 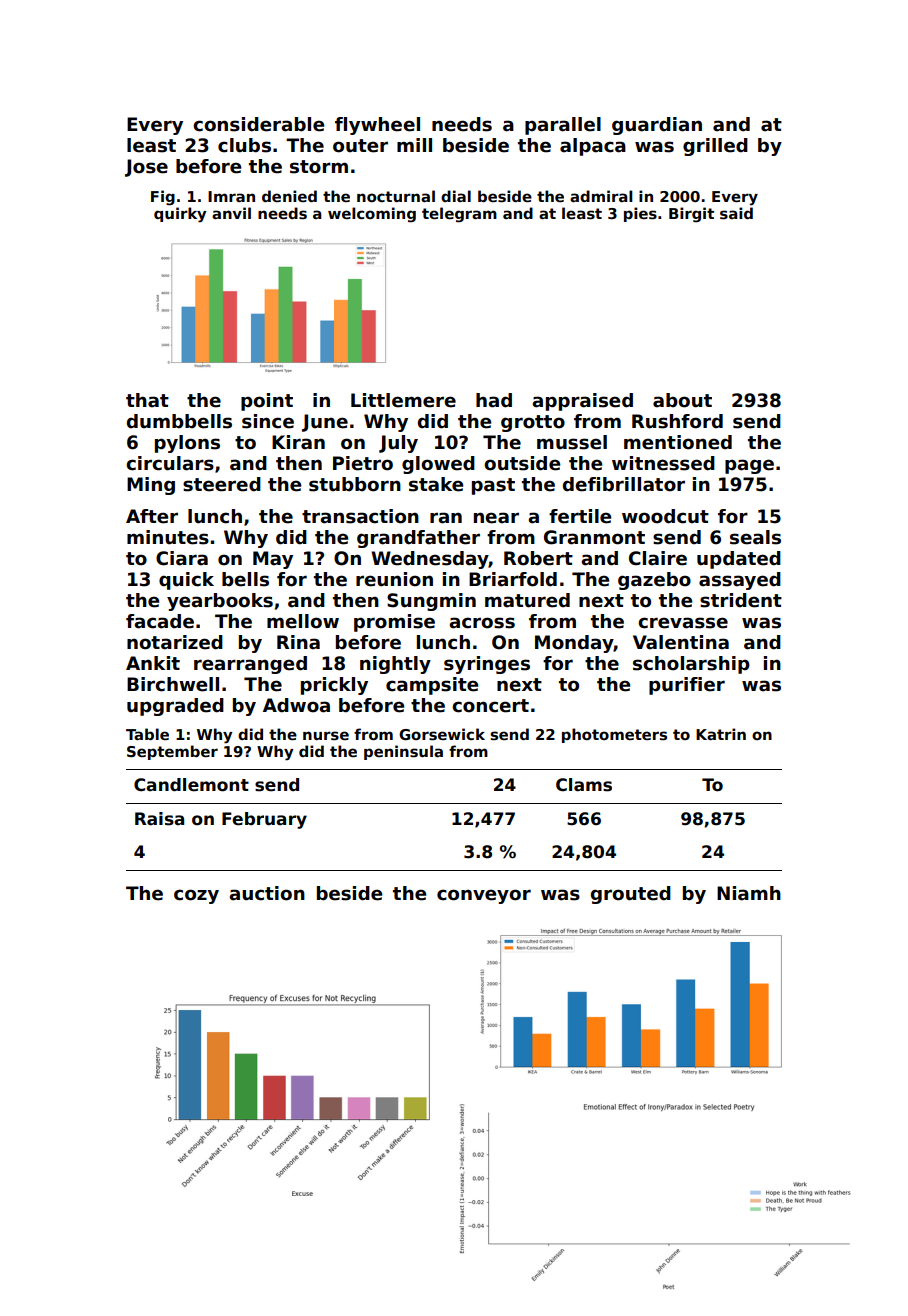 What do you see at coordinates (736, 213) in the screenshot?
I see `said` at bounding box center [736, 213].
